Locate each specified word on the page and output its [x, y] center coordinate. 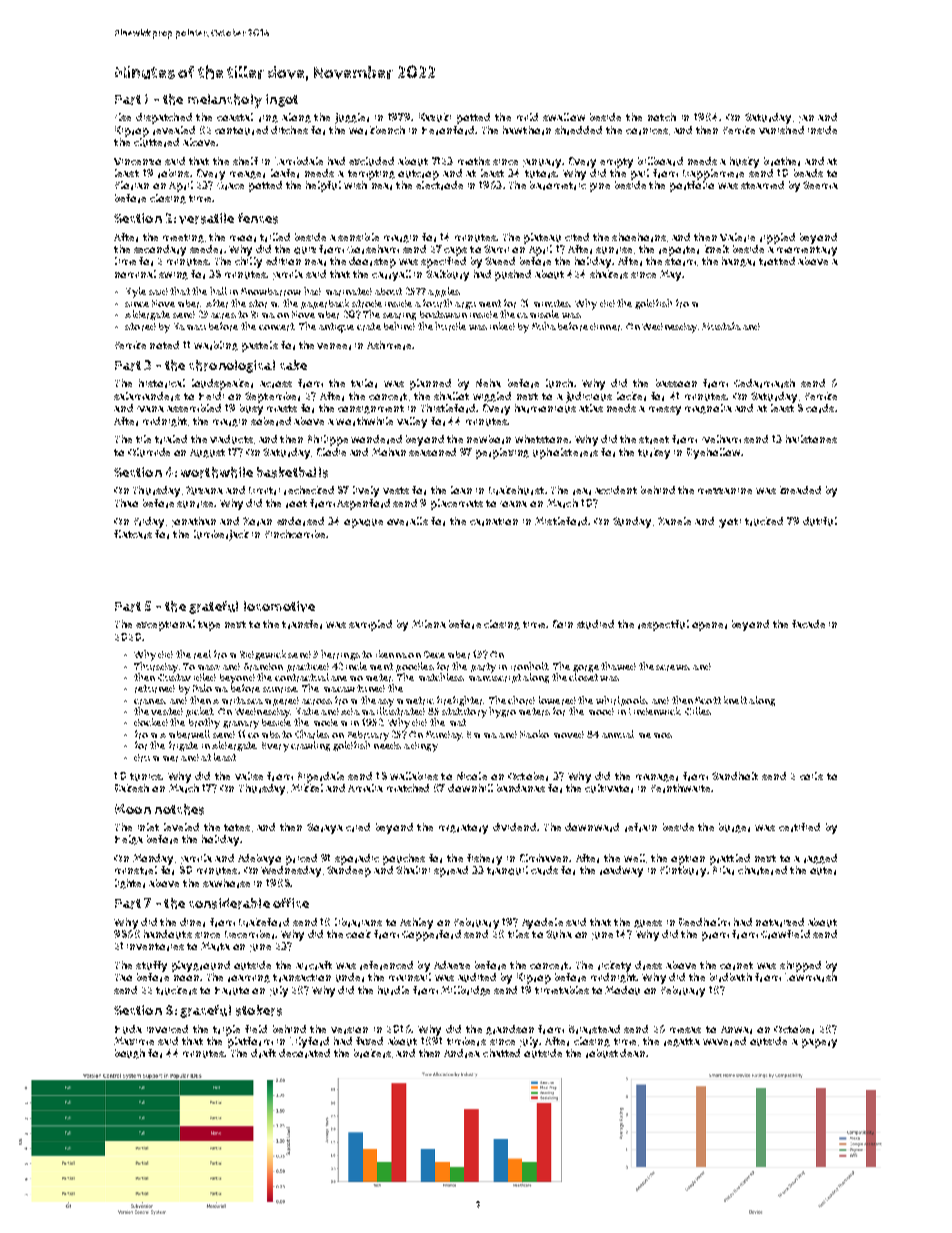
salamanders [147, 396]
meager [247, 175]
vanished [781, 130]
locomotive [279, 606]
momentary [807, 251]
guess [648, 924]
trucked [764, 521]
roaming [249, 979]
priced [301, 859]
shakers [609, 274]
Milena [429, 624]
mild [527, 117]
